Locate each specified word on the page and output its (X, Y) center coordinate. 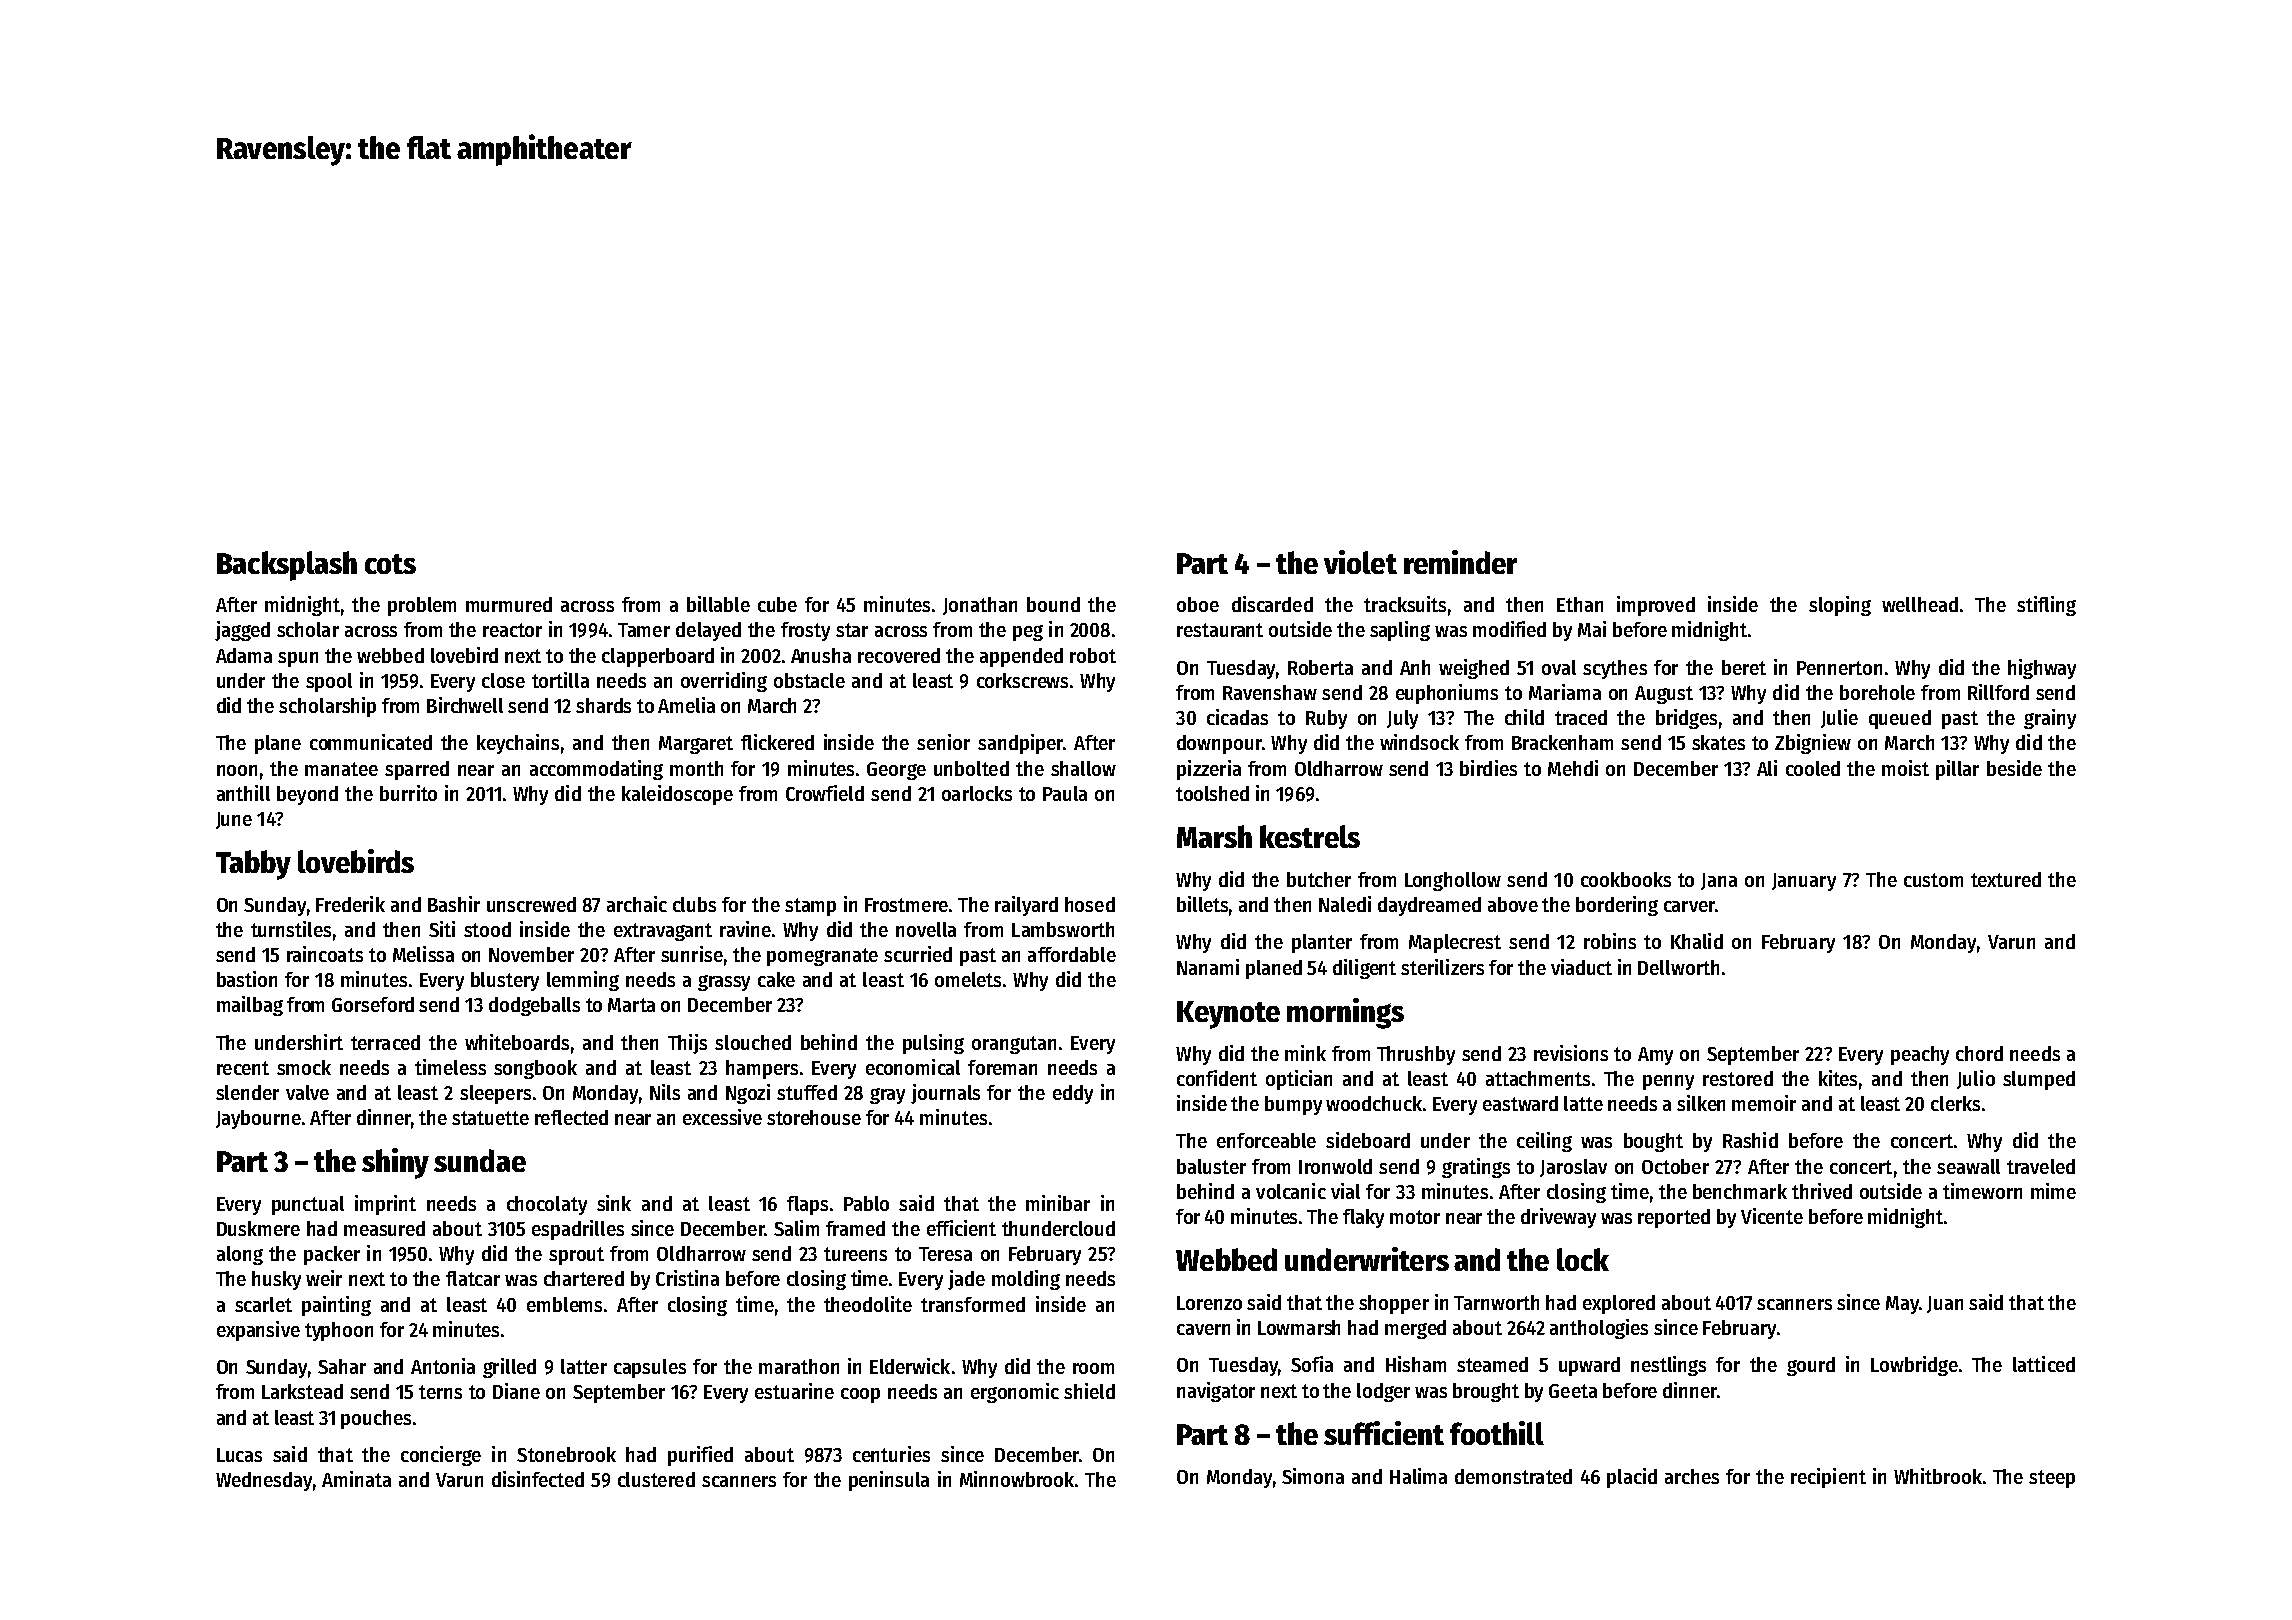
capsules (650, 1368)
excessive (722, 1117)
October (1675, 1166)
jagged (242, 631)
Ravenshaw (1270, 692)
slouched (753, 1042)
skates (1718, 742)
